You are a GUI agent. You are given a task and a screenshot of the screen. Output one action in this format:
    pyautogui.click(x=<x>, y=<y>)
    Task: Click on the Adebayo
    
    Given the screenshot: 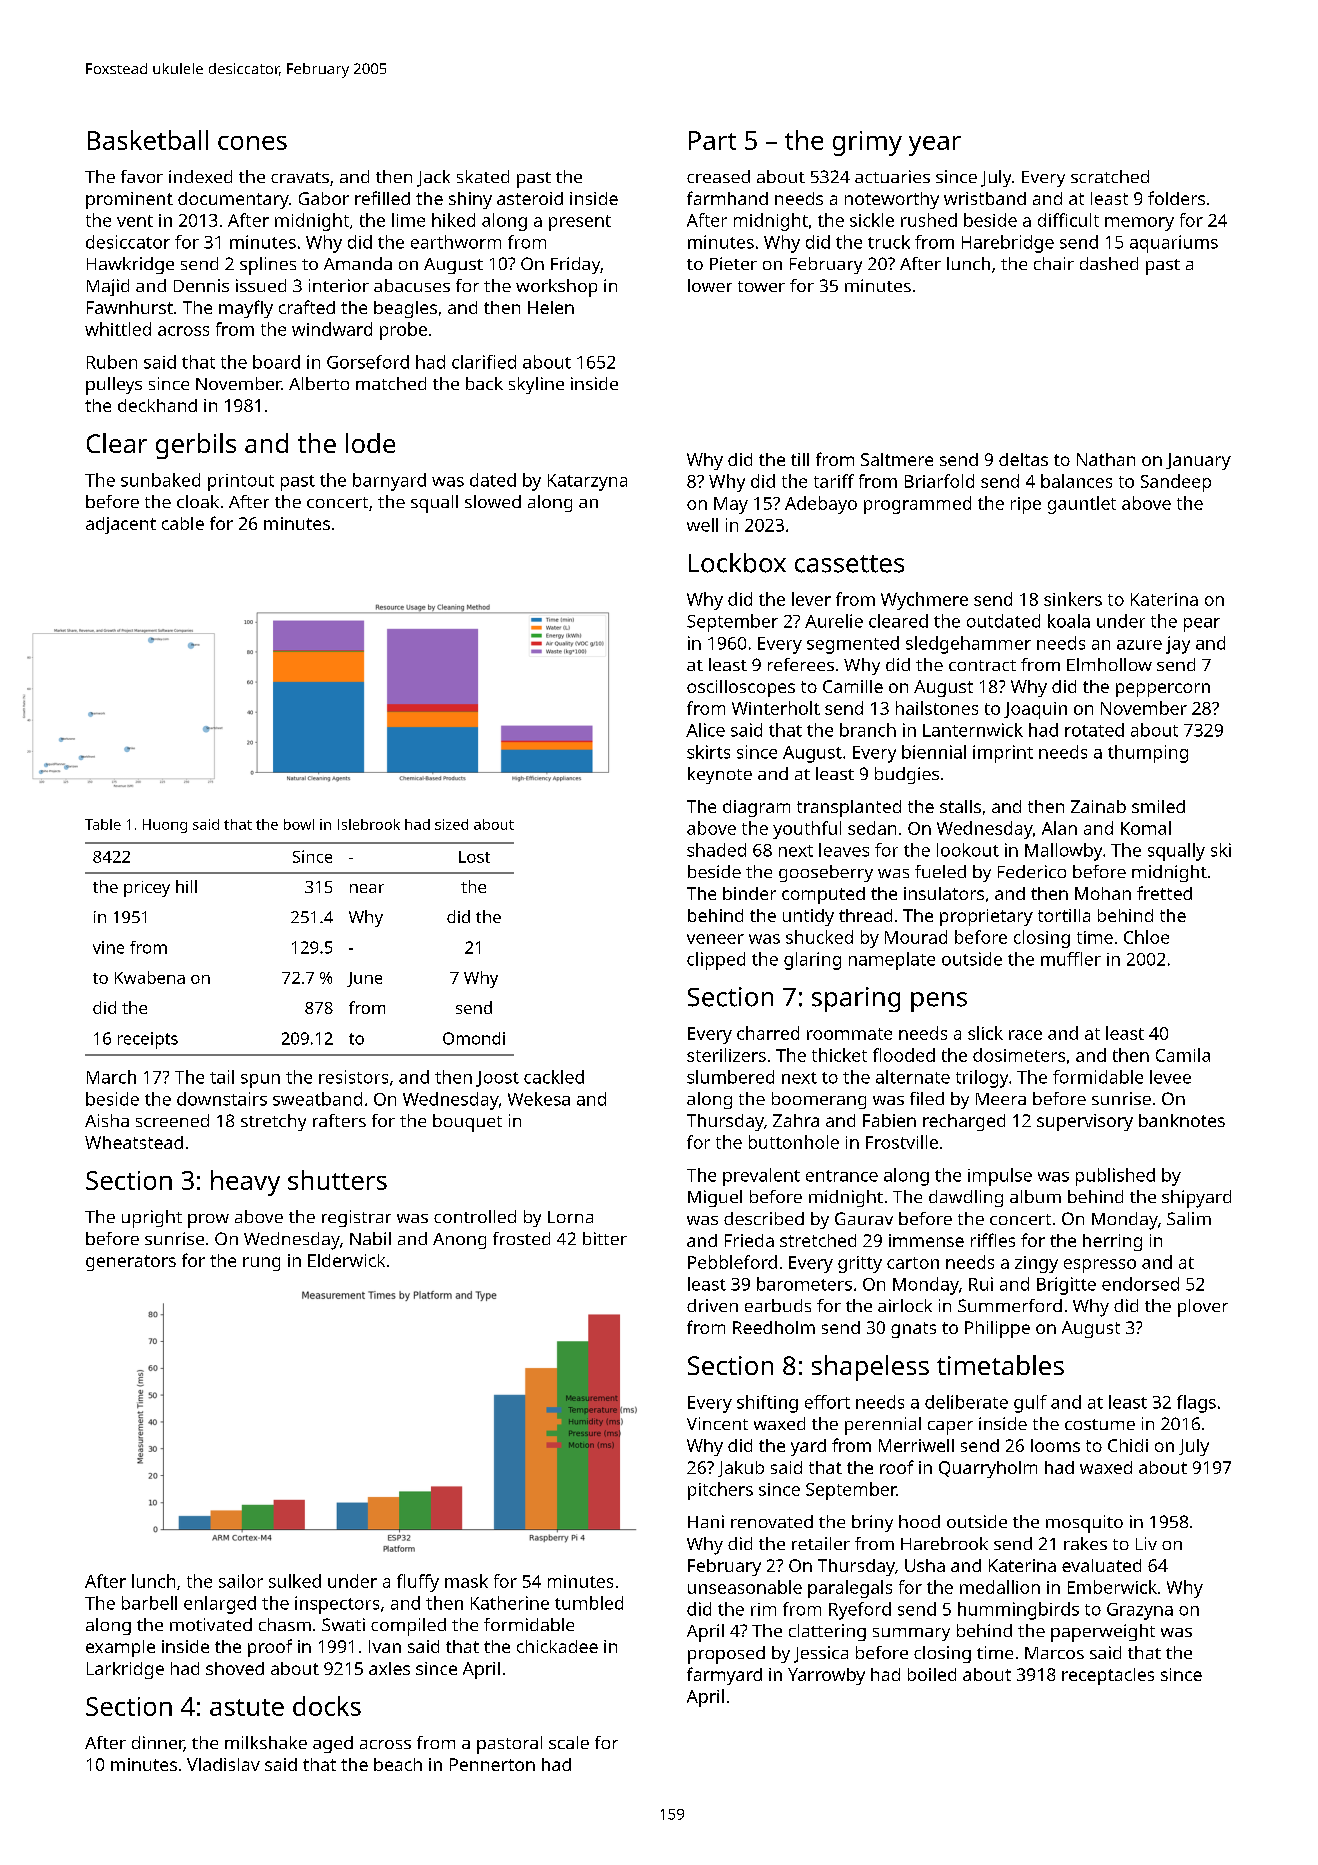 What is the action you would take?
    pyautogui.click(x=821, y=505)
